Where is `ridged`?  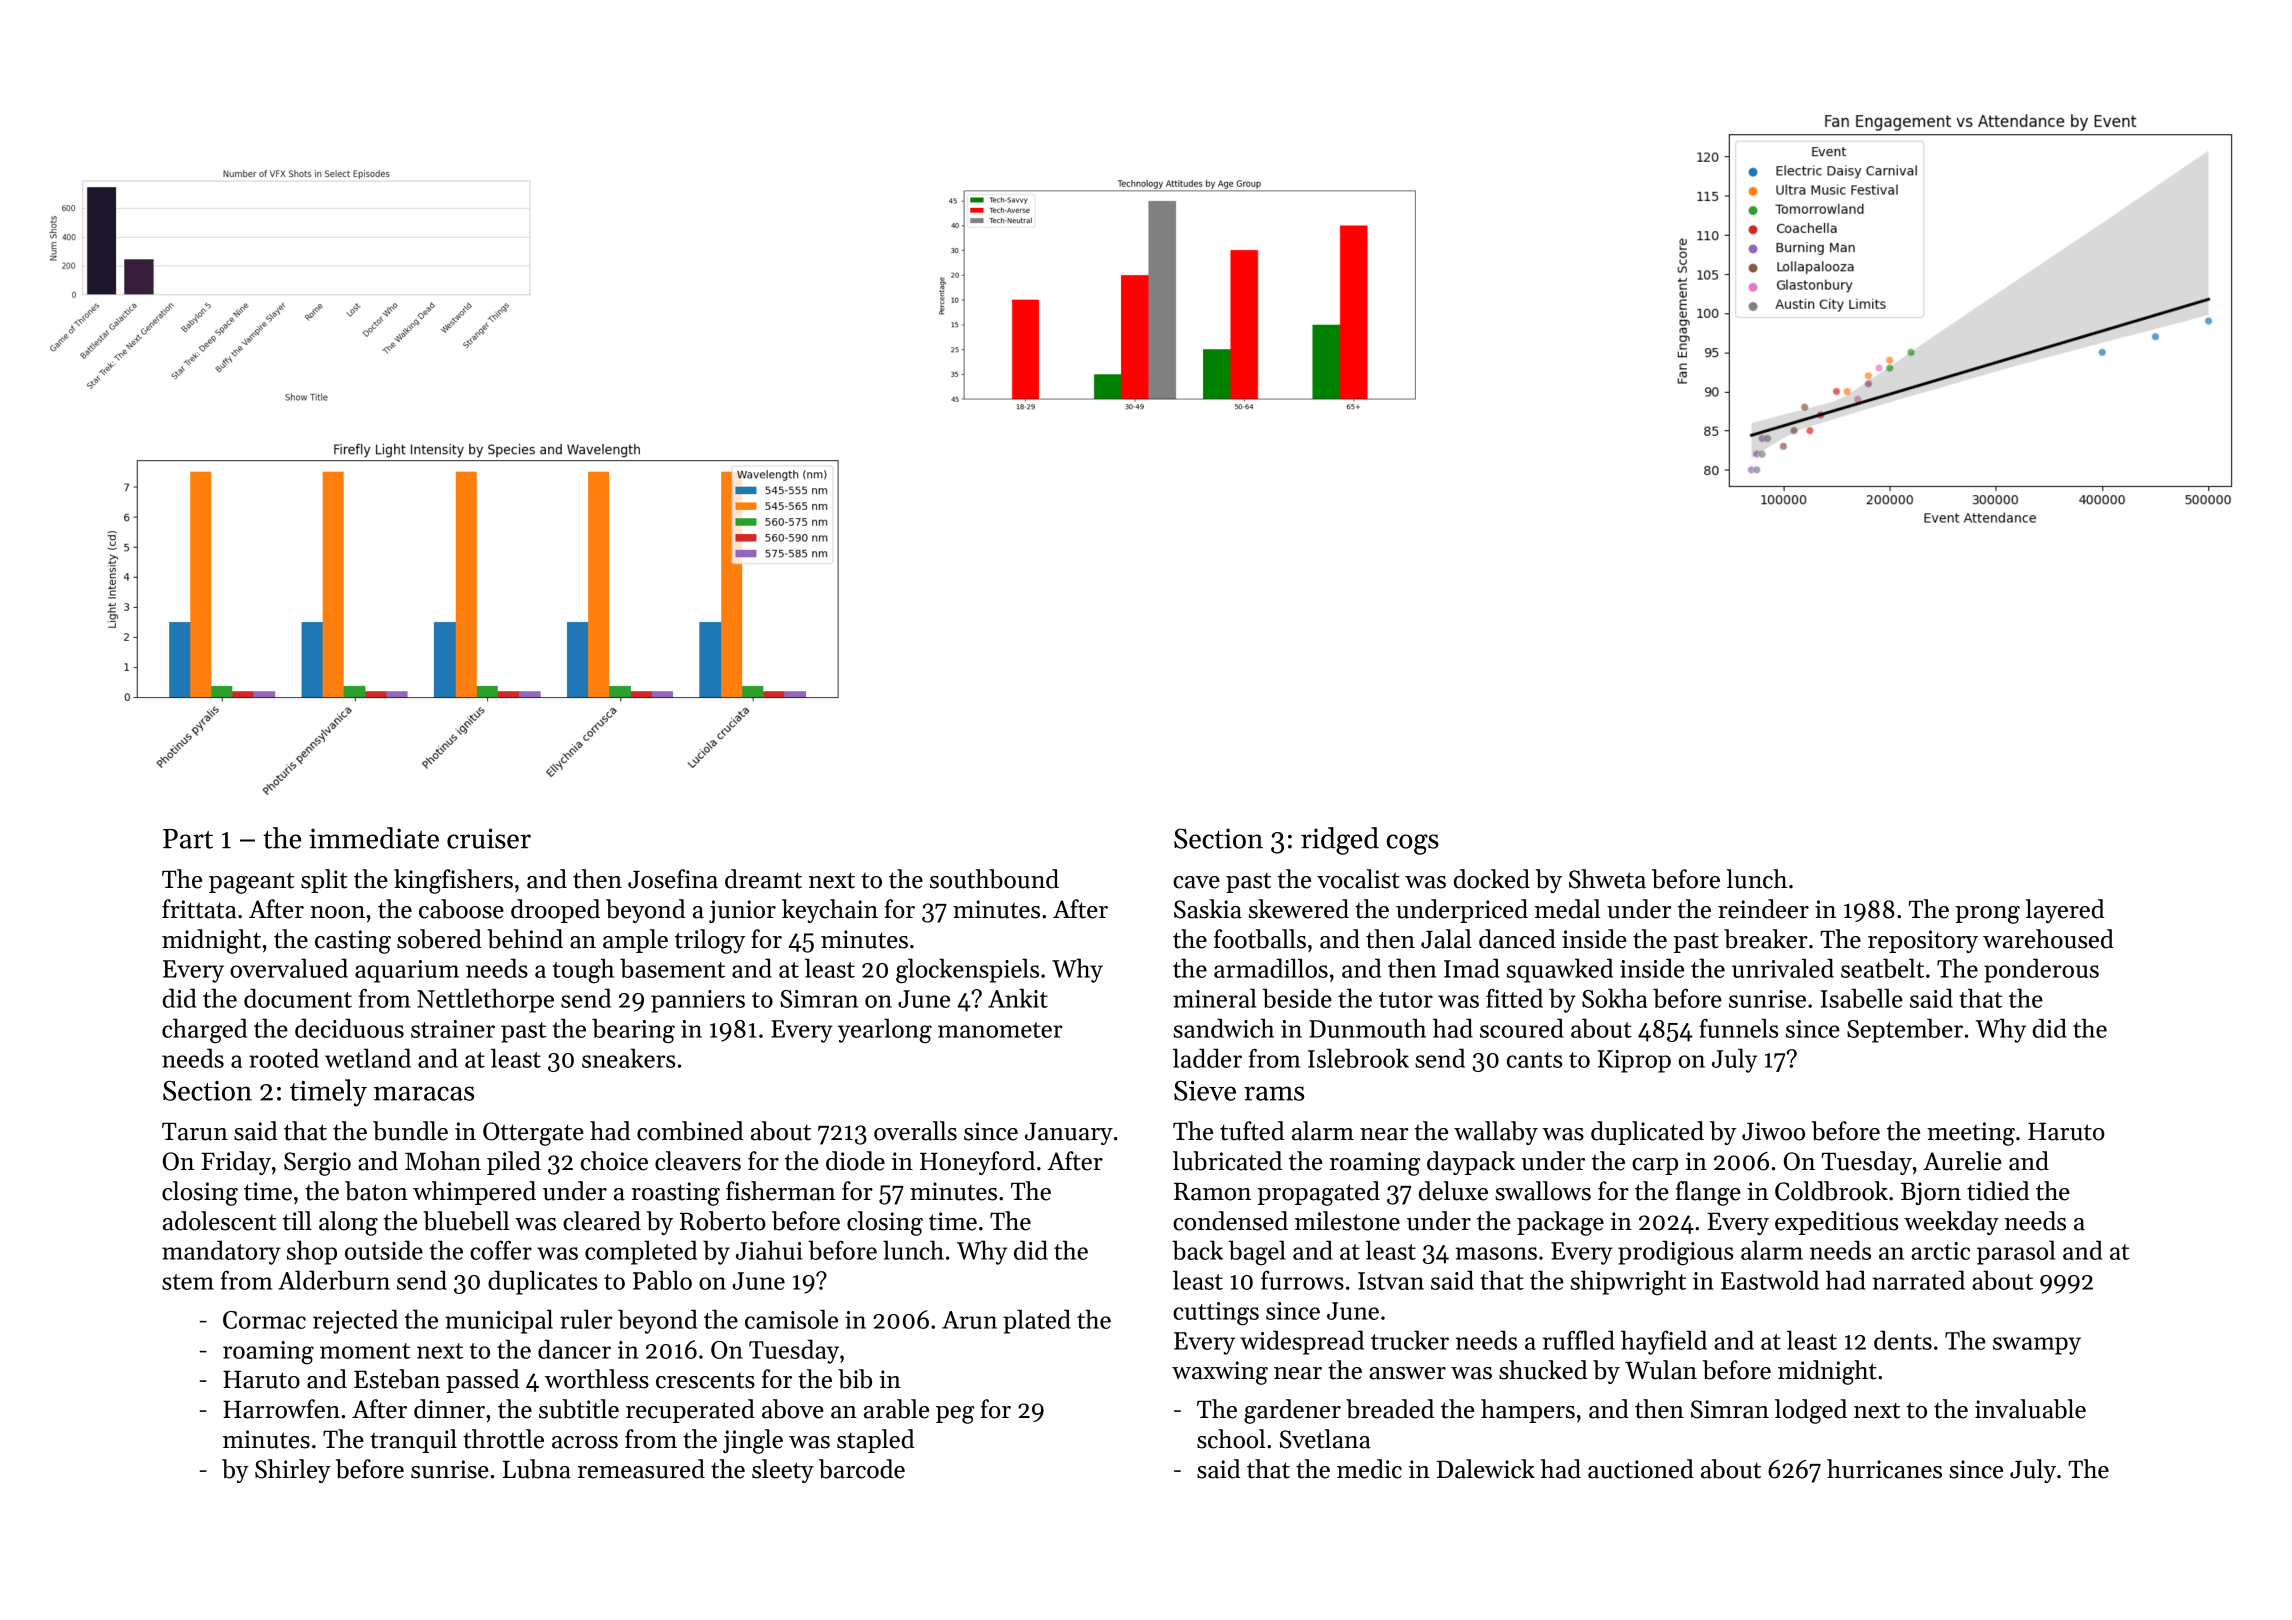 ridged is located at coordinates (1340, 841).
